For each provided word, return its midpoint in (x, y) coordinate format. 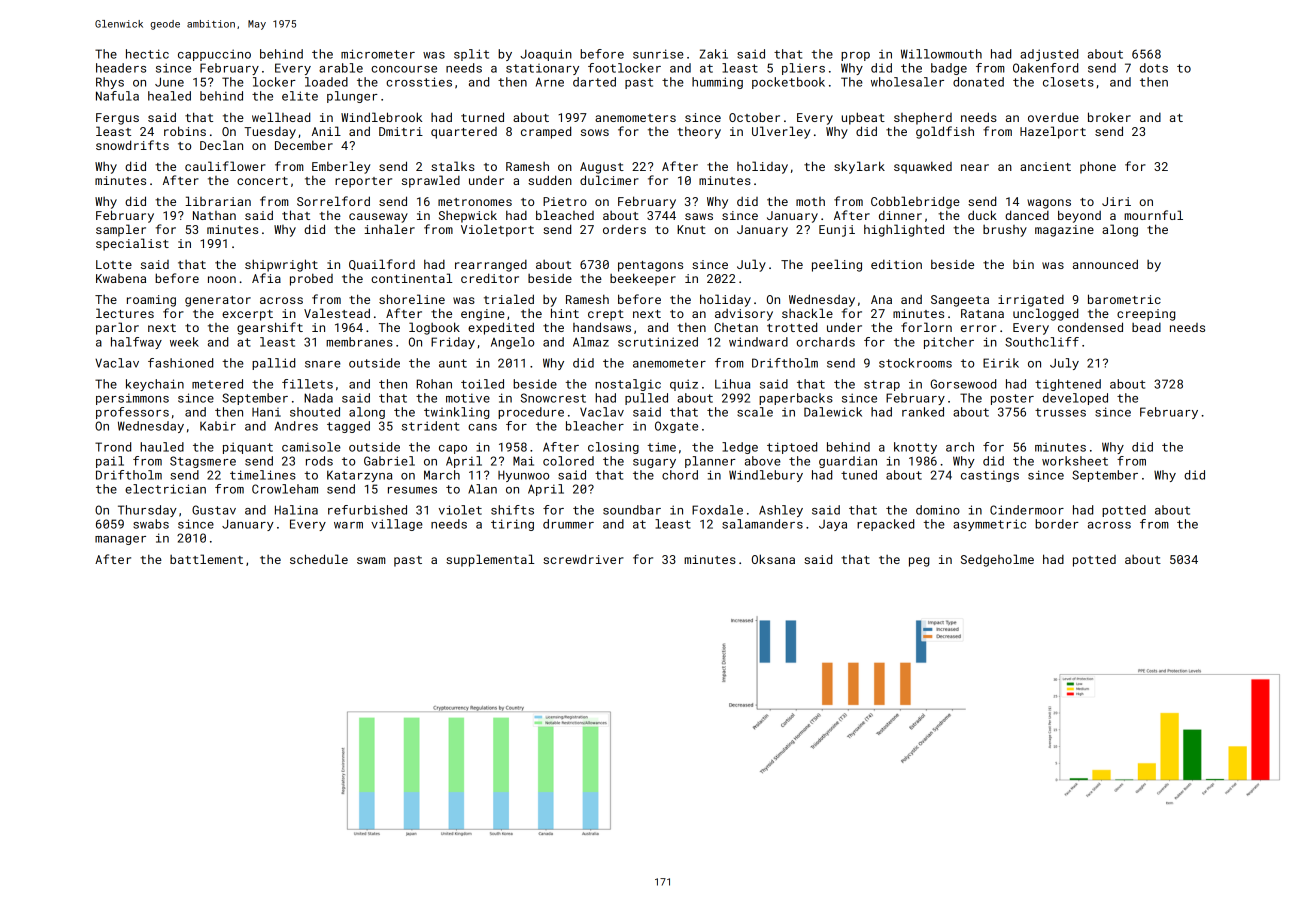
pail (110, 462)
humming (717, 83)
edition (896, 264)
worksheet (1075, 461)
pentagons (650, 266)
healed (169, 96)
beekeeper (643, 279)
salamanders (762, 524)
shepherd (923, 118)
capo (453, 449)
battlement (206, 559)
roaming (151, 301)
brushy (1005, 231)
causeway (378, 218)
